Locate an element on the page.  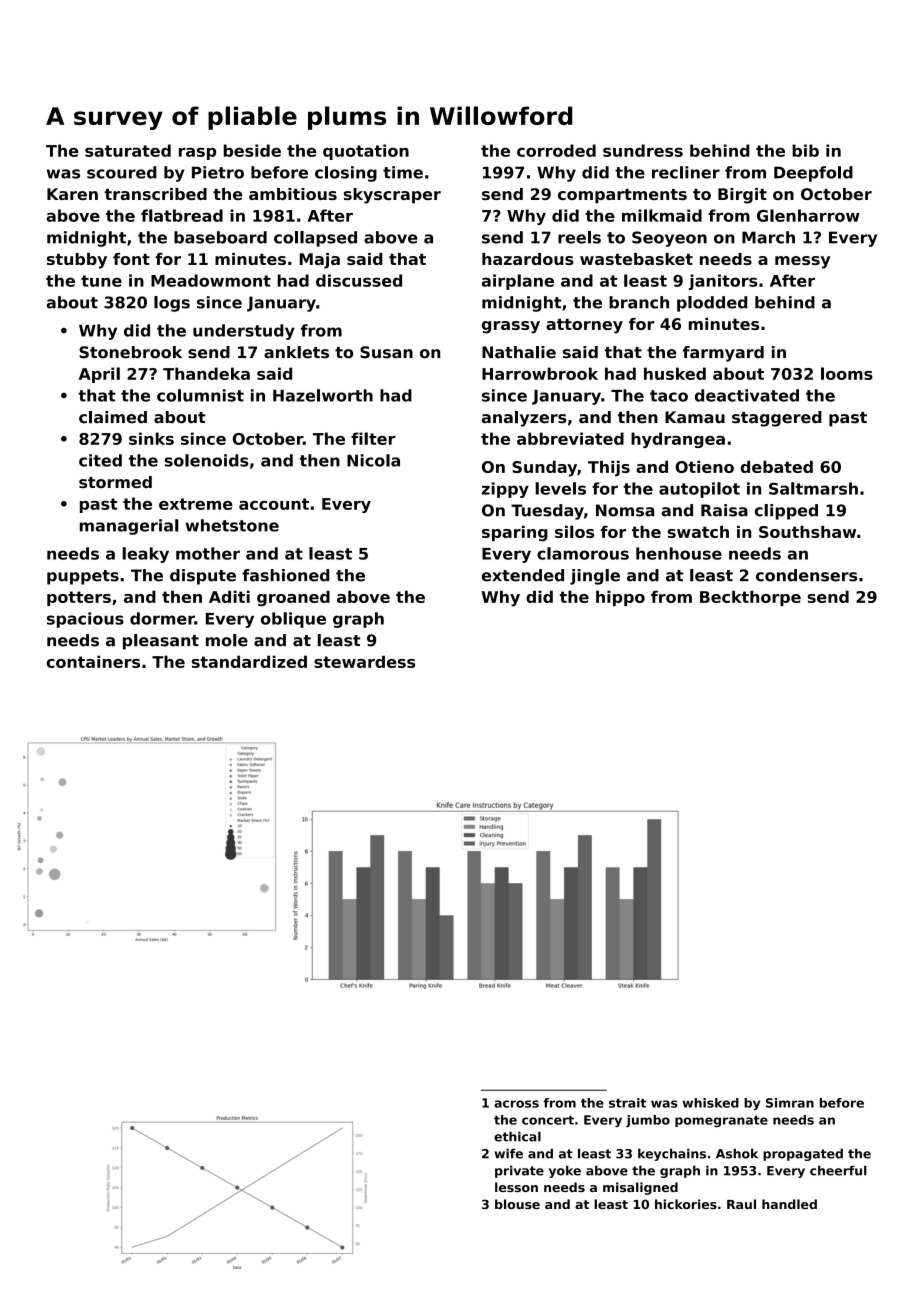
autopilot is located at coordinates (699, 490).
